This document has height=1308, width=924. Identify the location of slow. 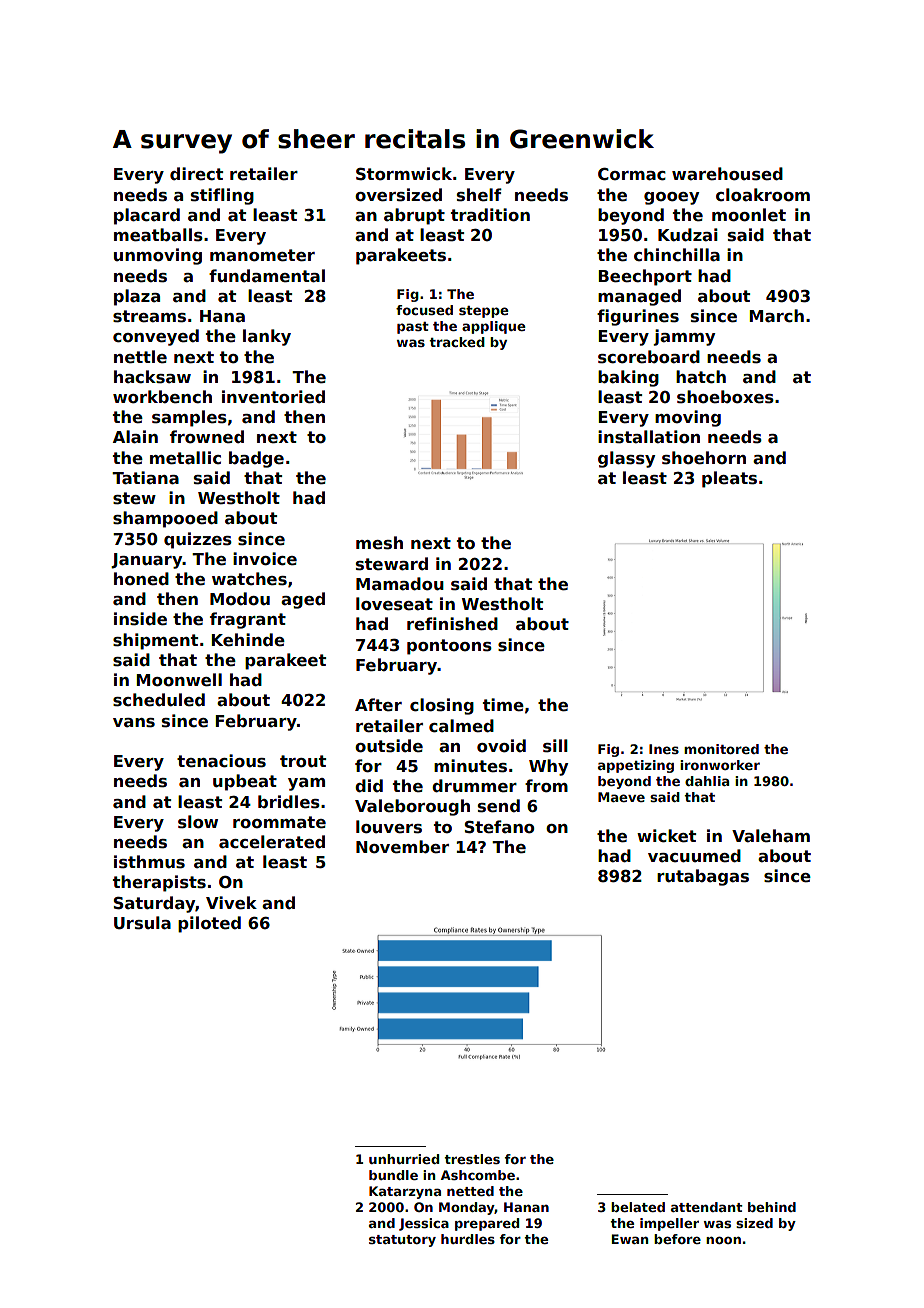
(198, 822).
